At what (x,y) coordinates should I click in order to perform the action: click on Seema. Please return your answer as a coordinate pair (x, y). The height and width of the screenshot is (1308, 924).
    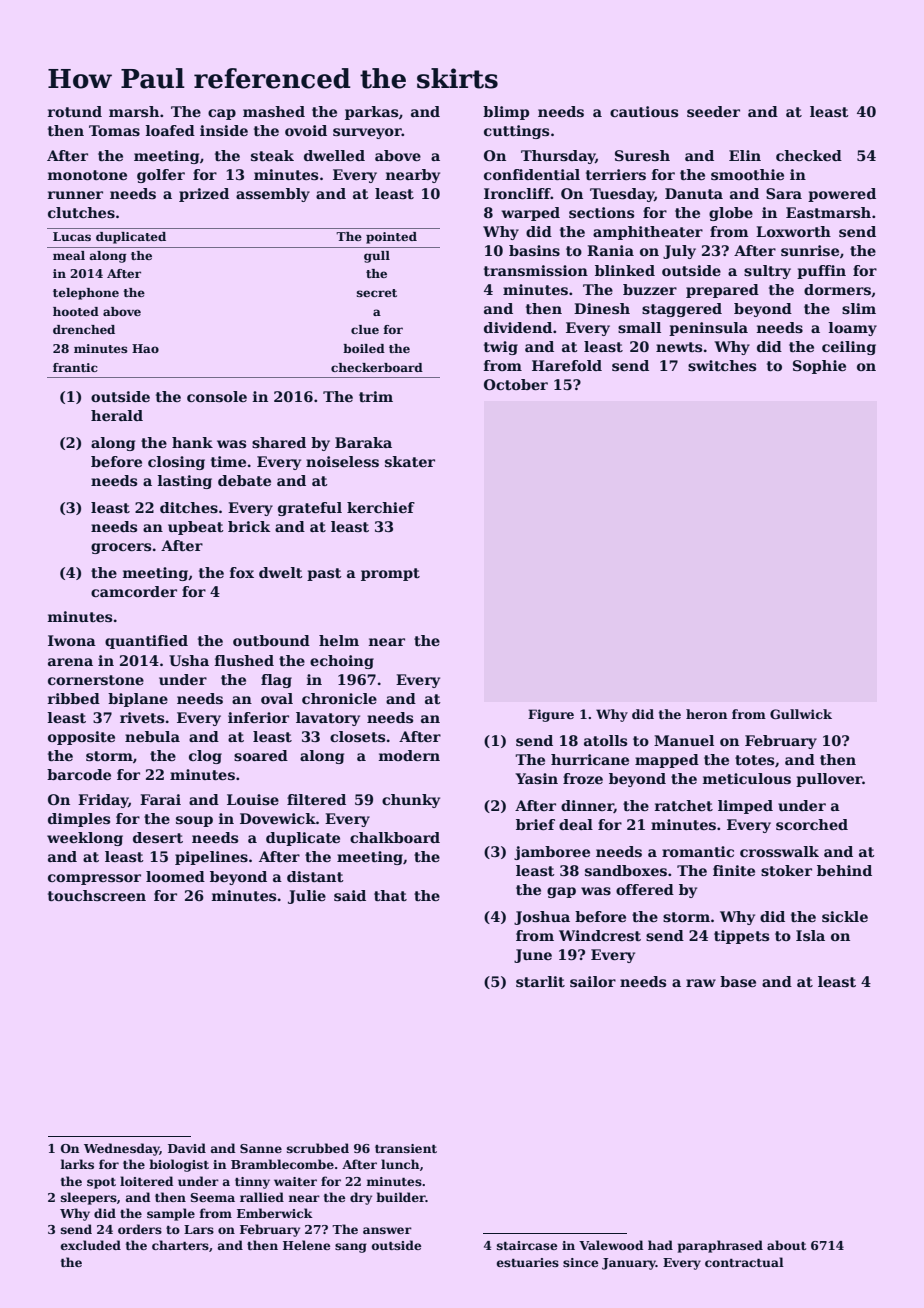
    Looking at the image, I should click on (212, 1197).
